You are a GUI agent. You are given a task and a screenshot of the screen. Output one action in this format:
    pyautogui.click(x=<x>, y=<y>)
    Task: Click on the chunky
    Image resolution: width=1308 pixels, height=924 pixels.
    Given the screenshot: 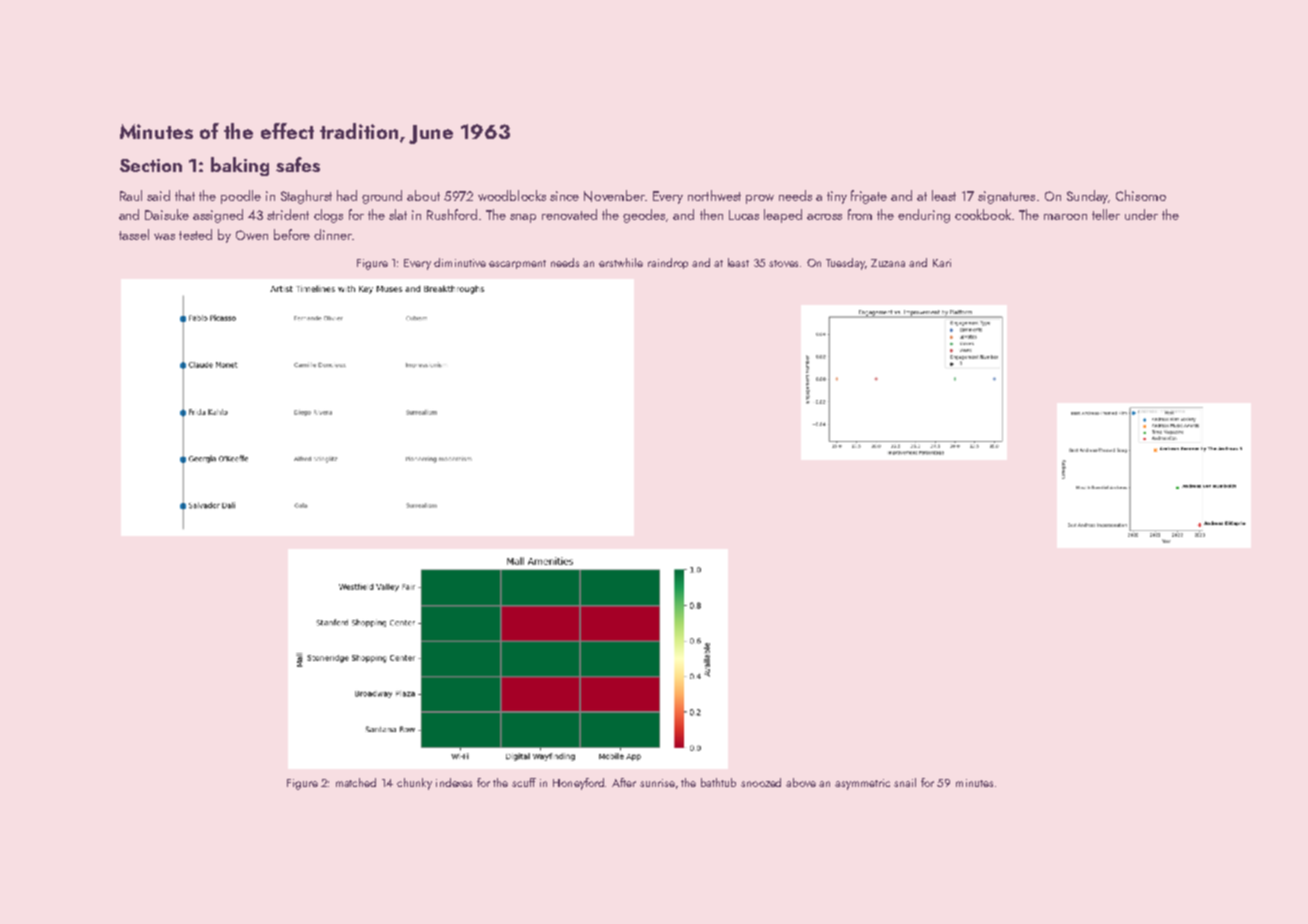 What is the action you would take?
    pyautogui.click(x=414, y=784)
